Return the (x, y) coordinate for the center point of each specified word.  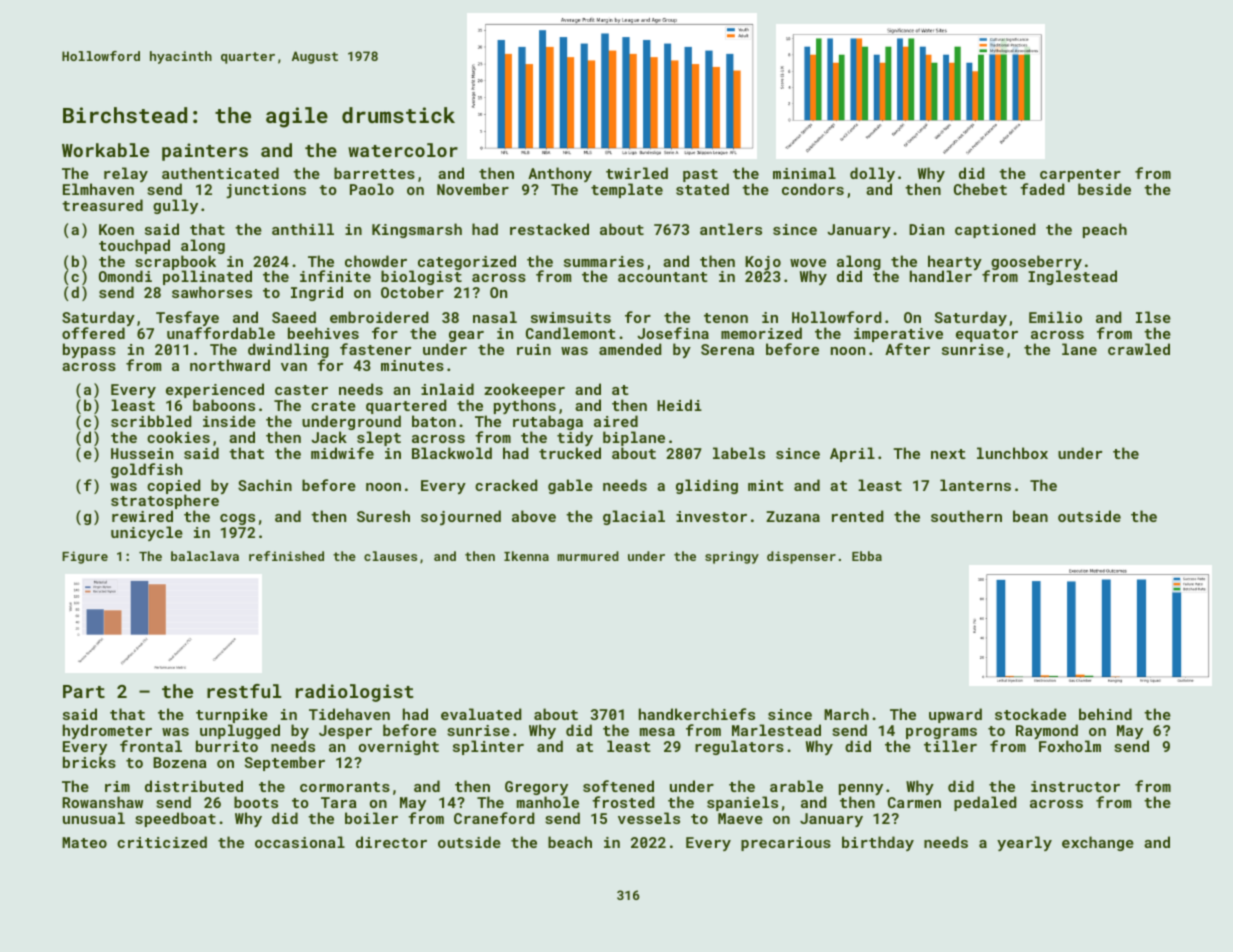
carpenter (1080, 175)
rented (858, 516)
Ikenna (526, 556)
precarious (786, 844)
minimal (804, 173)
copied (174, 487)
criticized (162, 842)
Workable (105, 150)
